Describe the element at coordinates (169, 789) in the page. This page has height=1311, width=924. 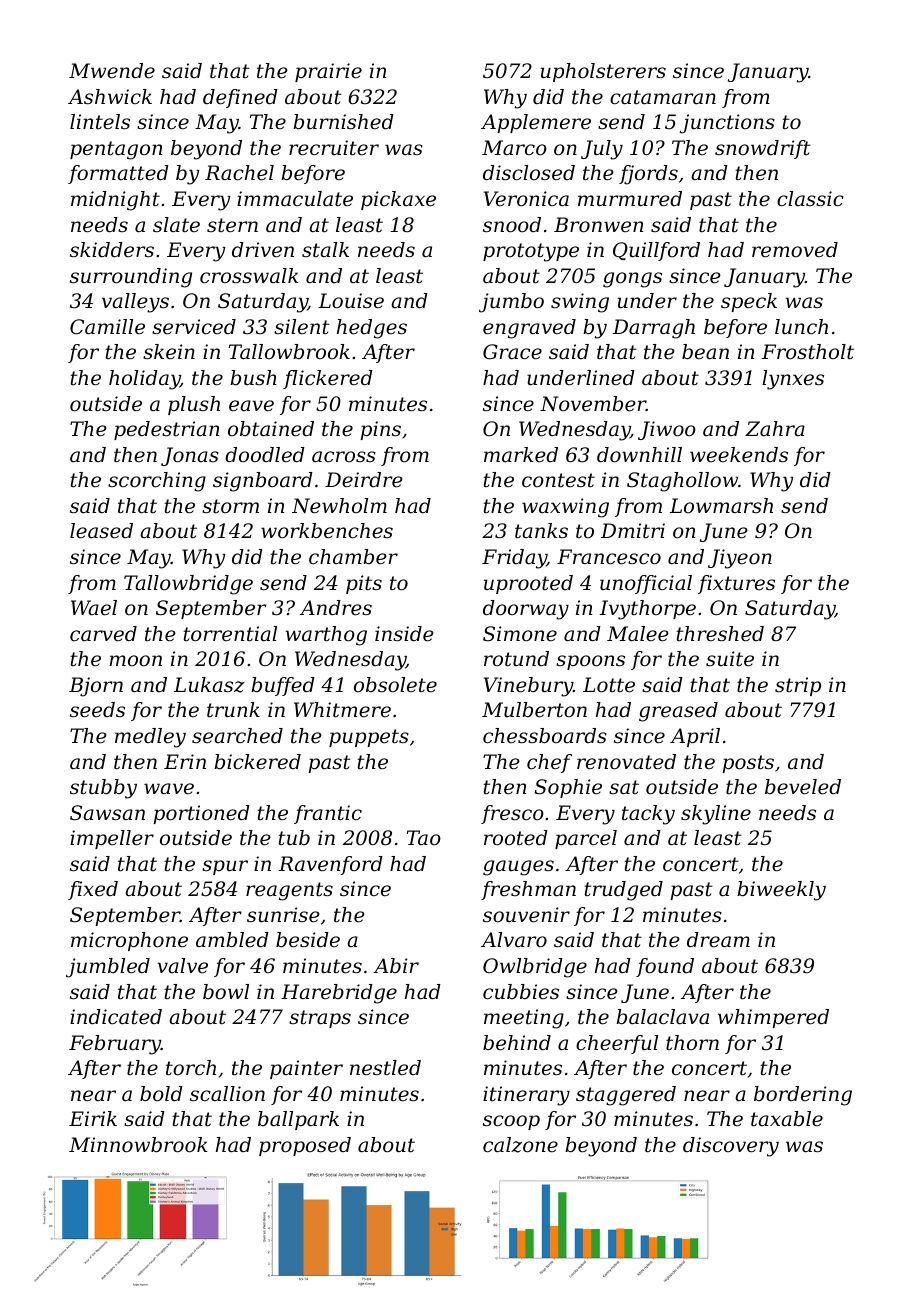
I see `wave` at that location.
